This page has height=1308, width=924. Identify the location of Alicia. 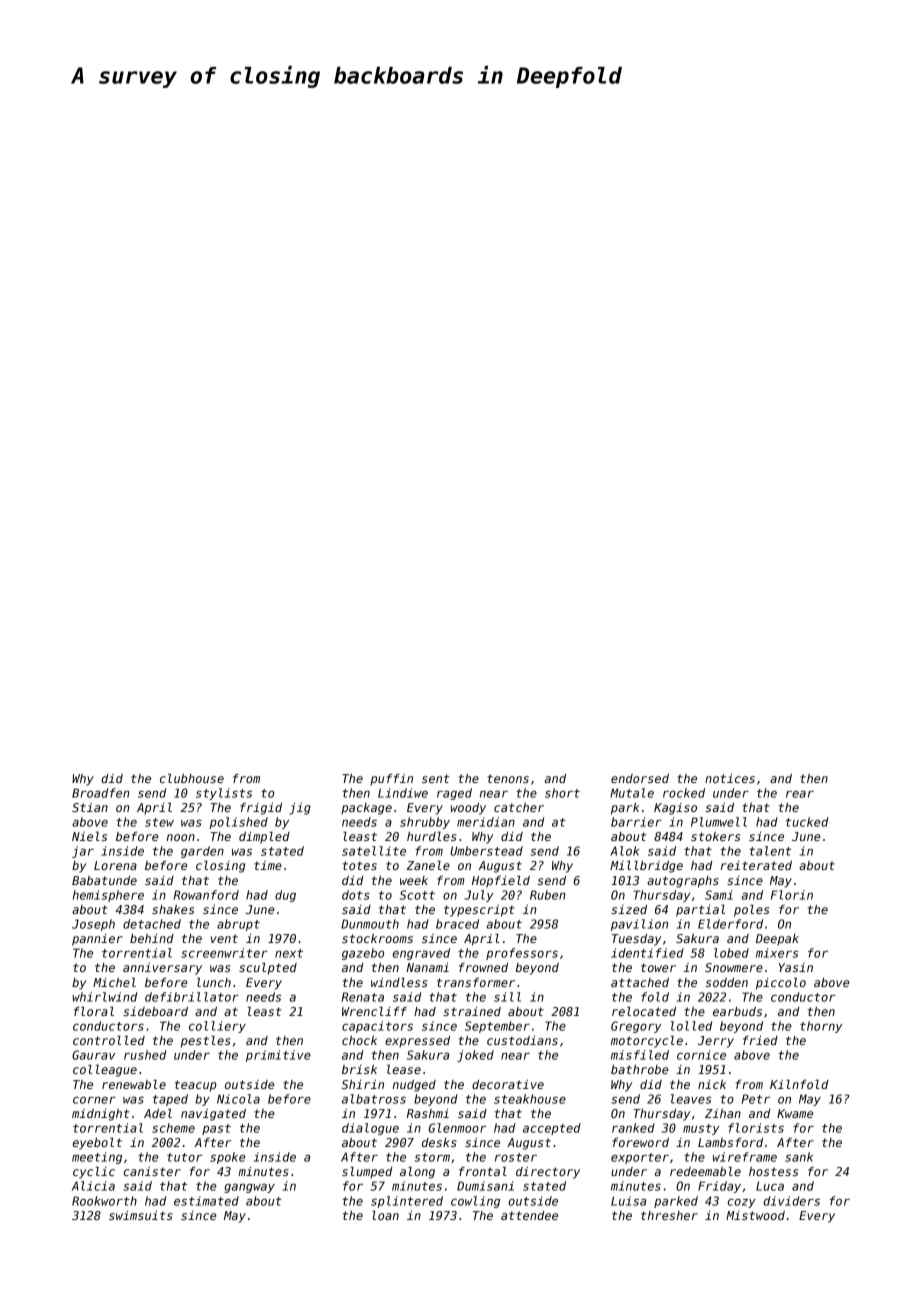
(93, 1186).
